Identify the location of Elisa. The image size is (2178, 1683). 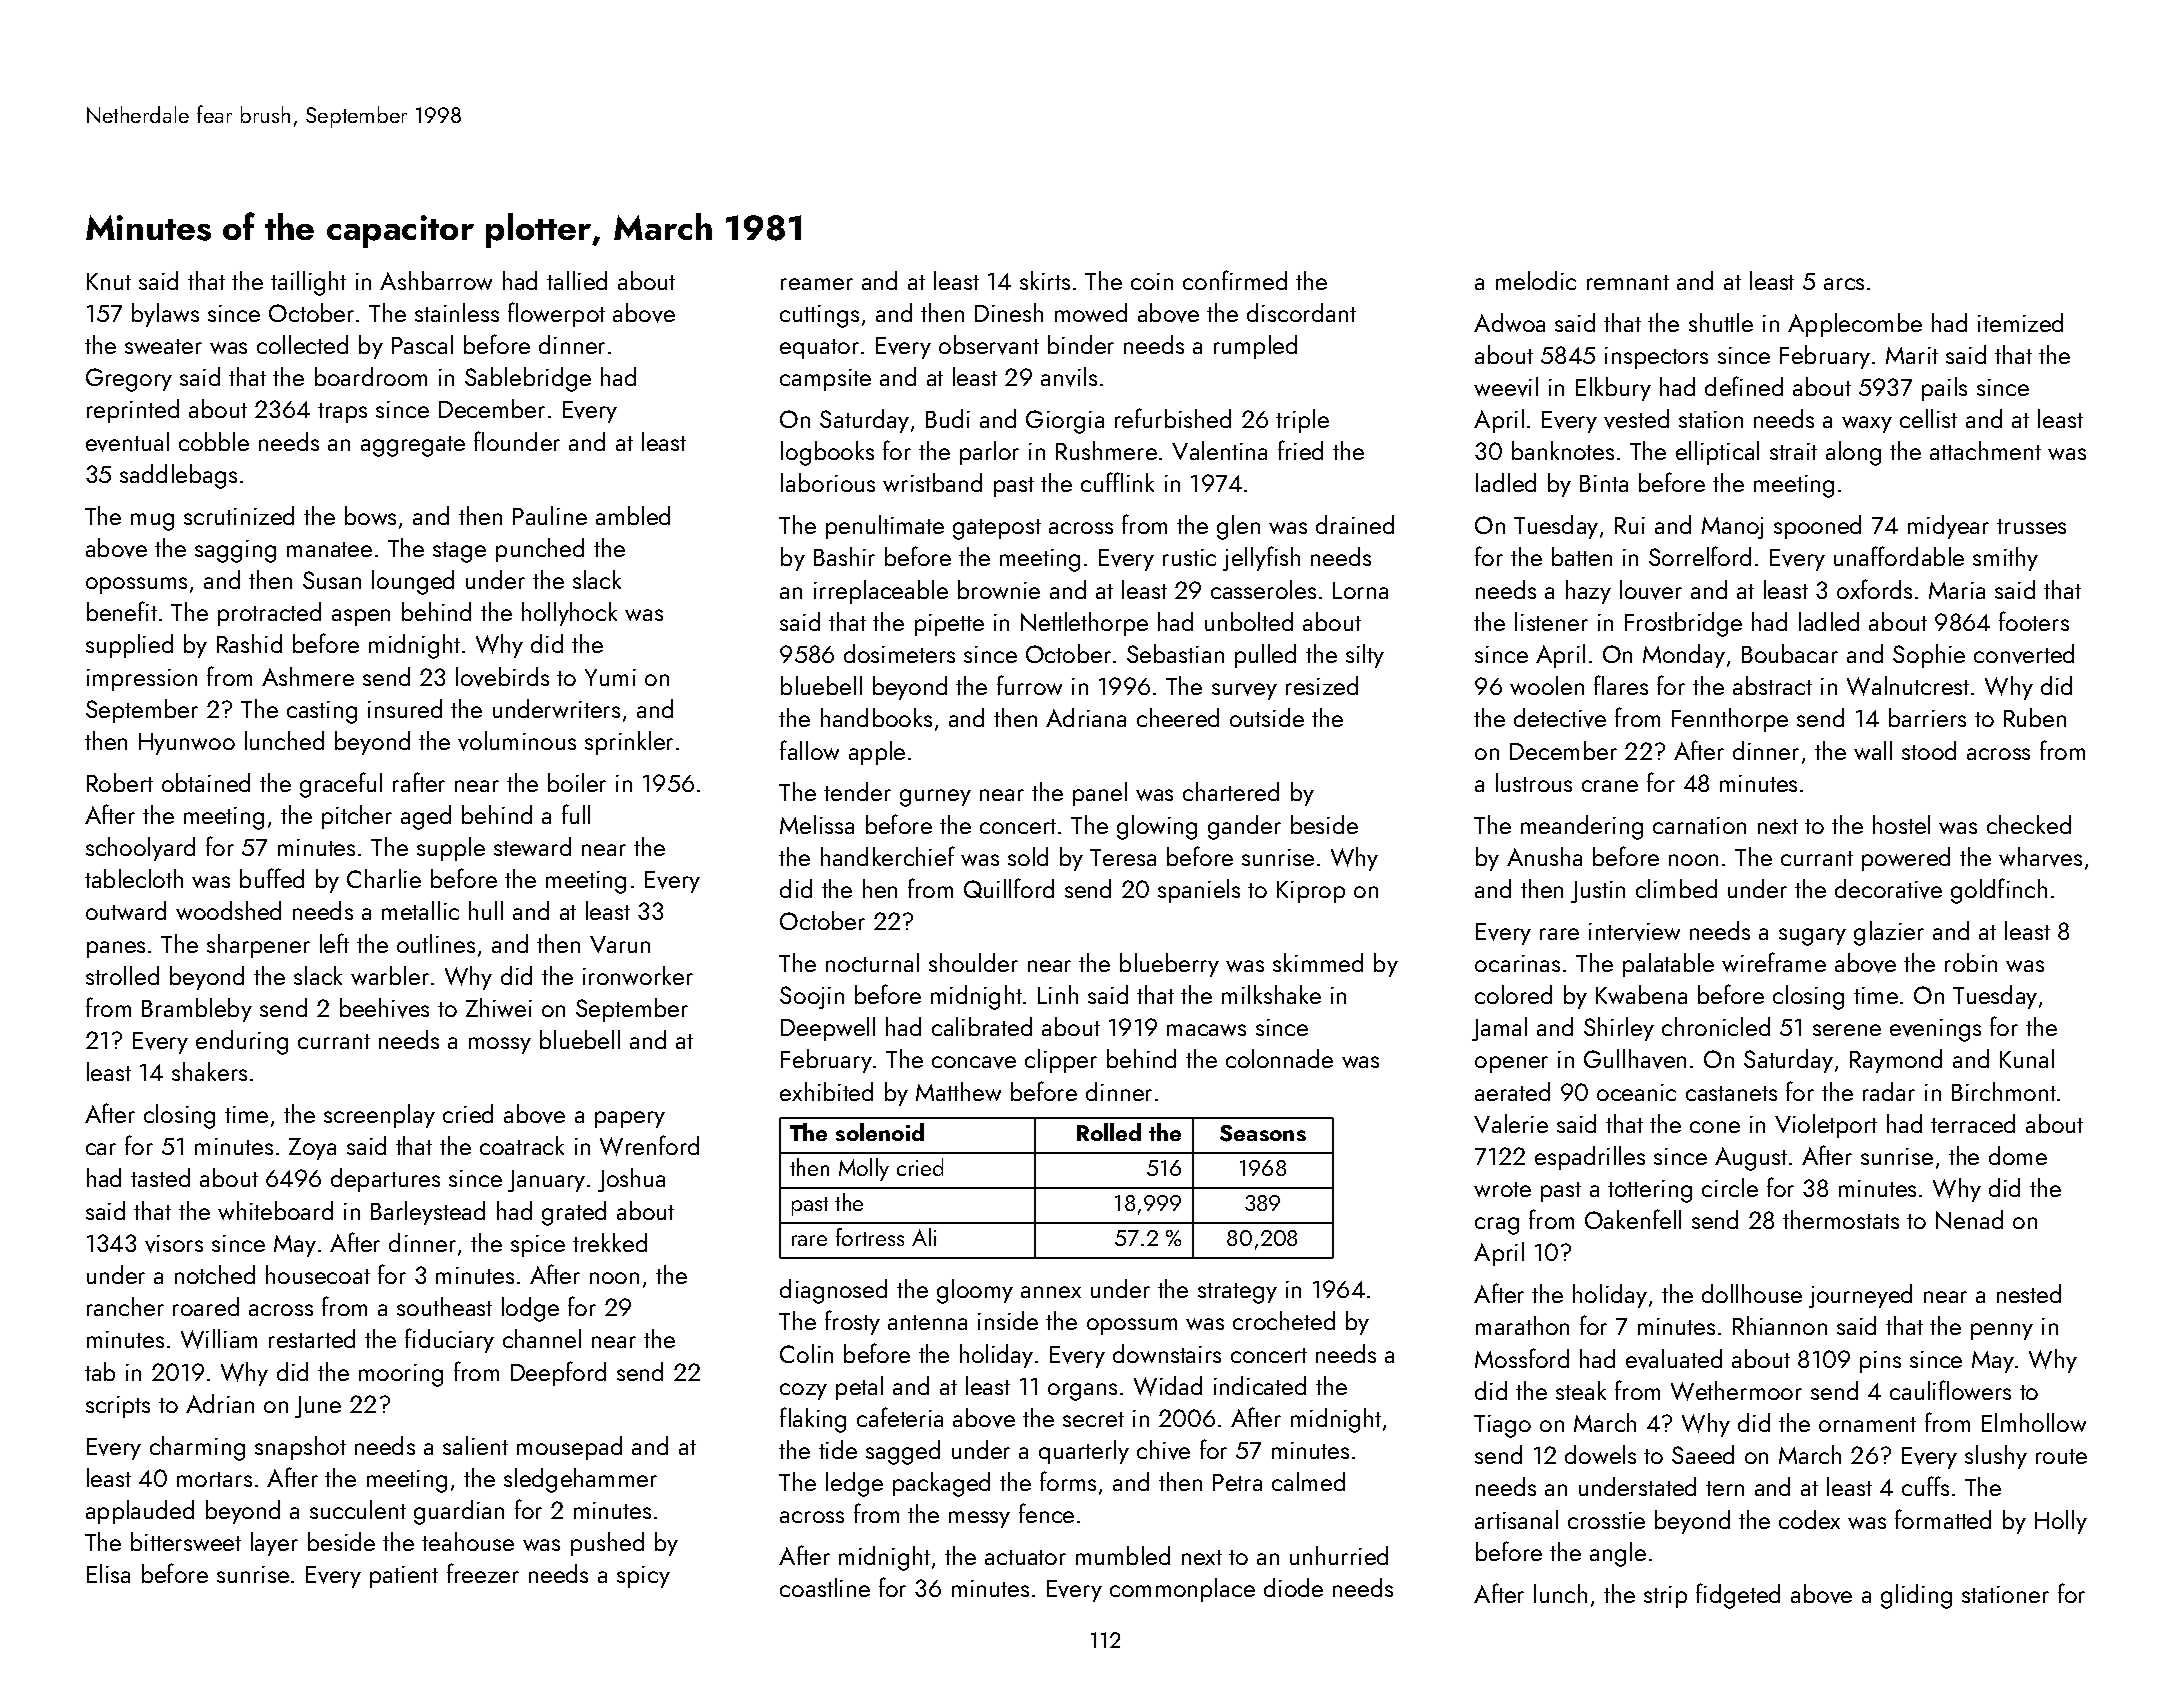
(108, 1573).
